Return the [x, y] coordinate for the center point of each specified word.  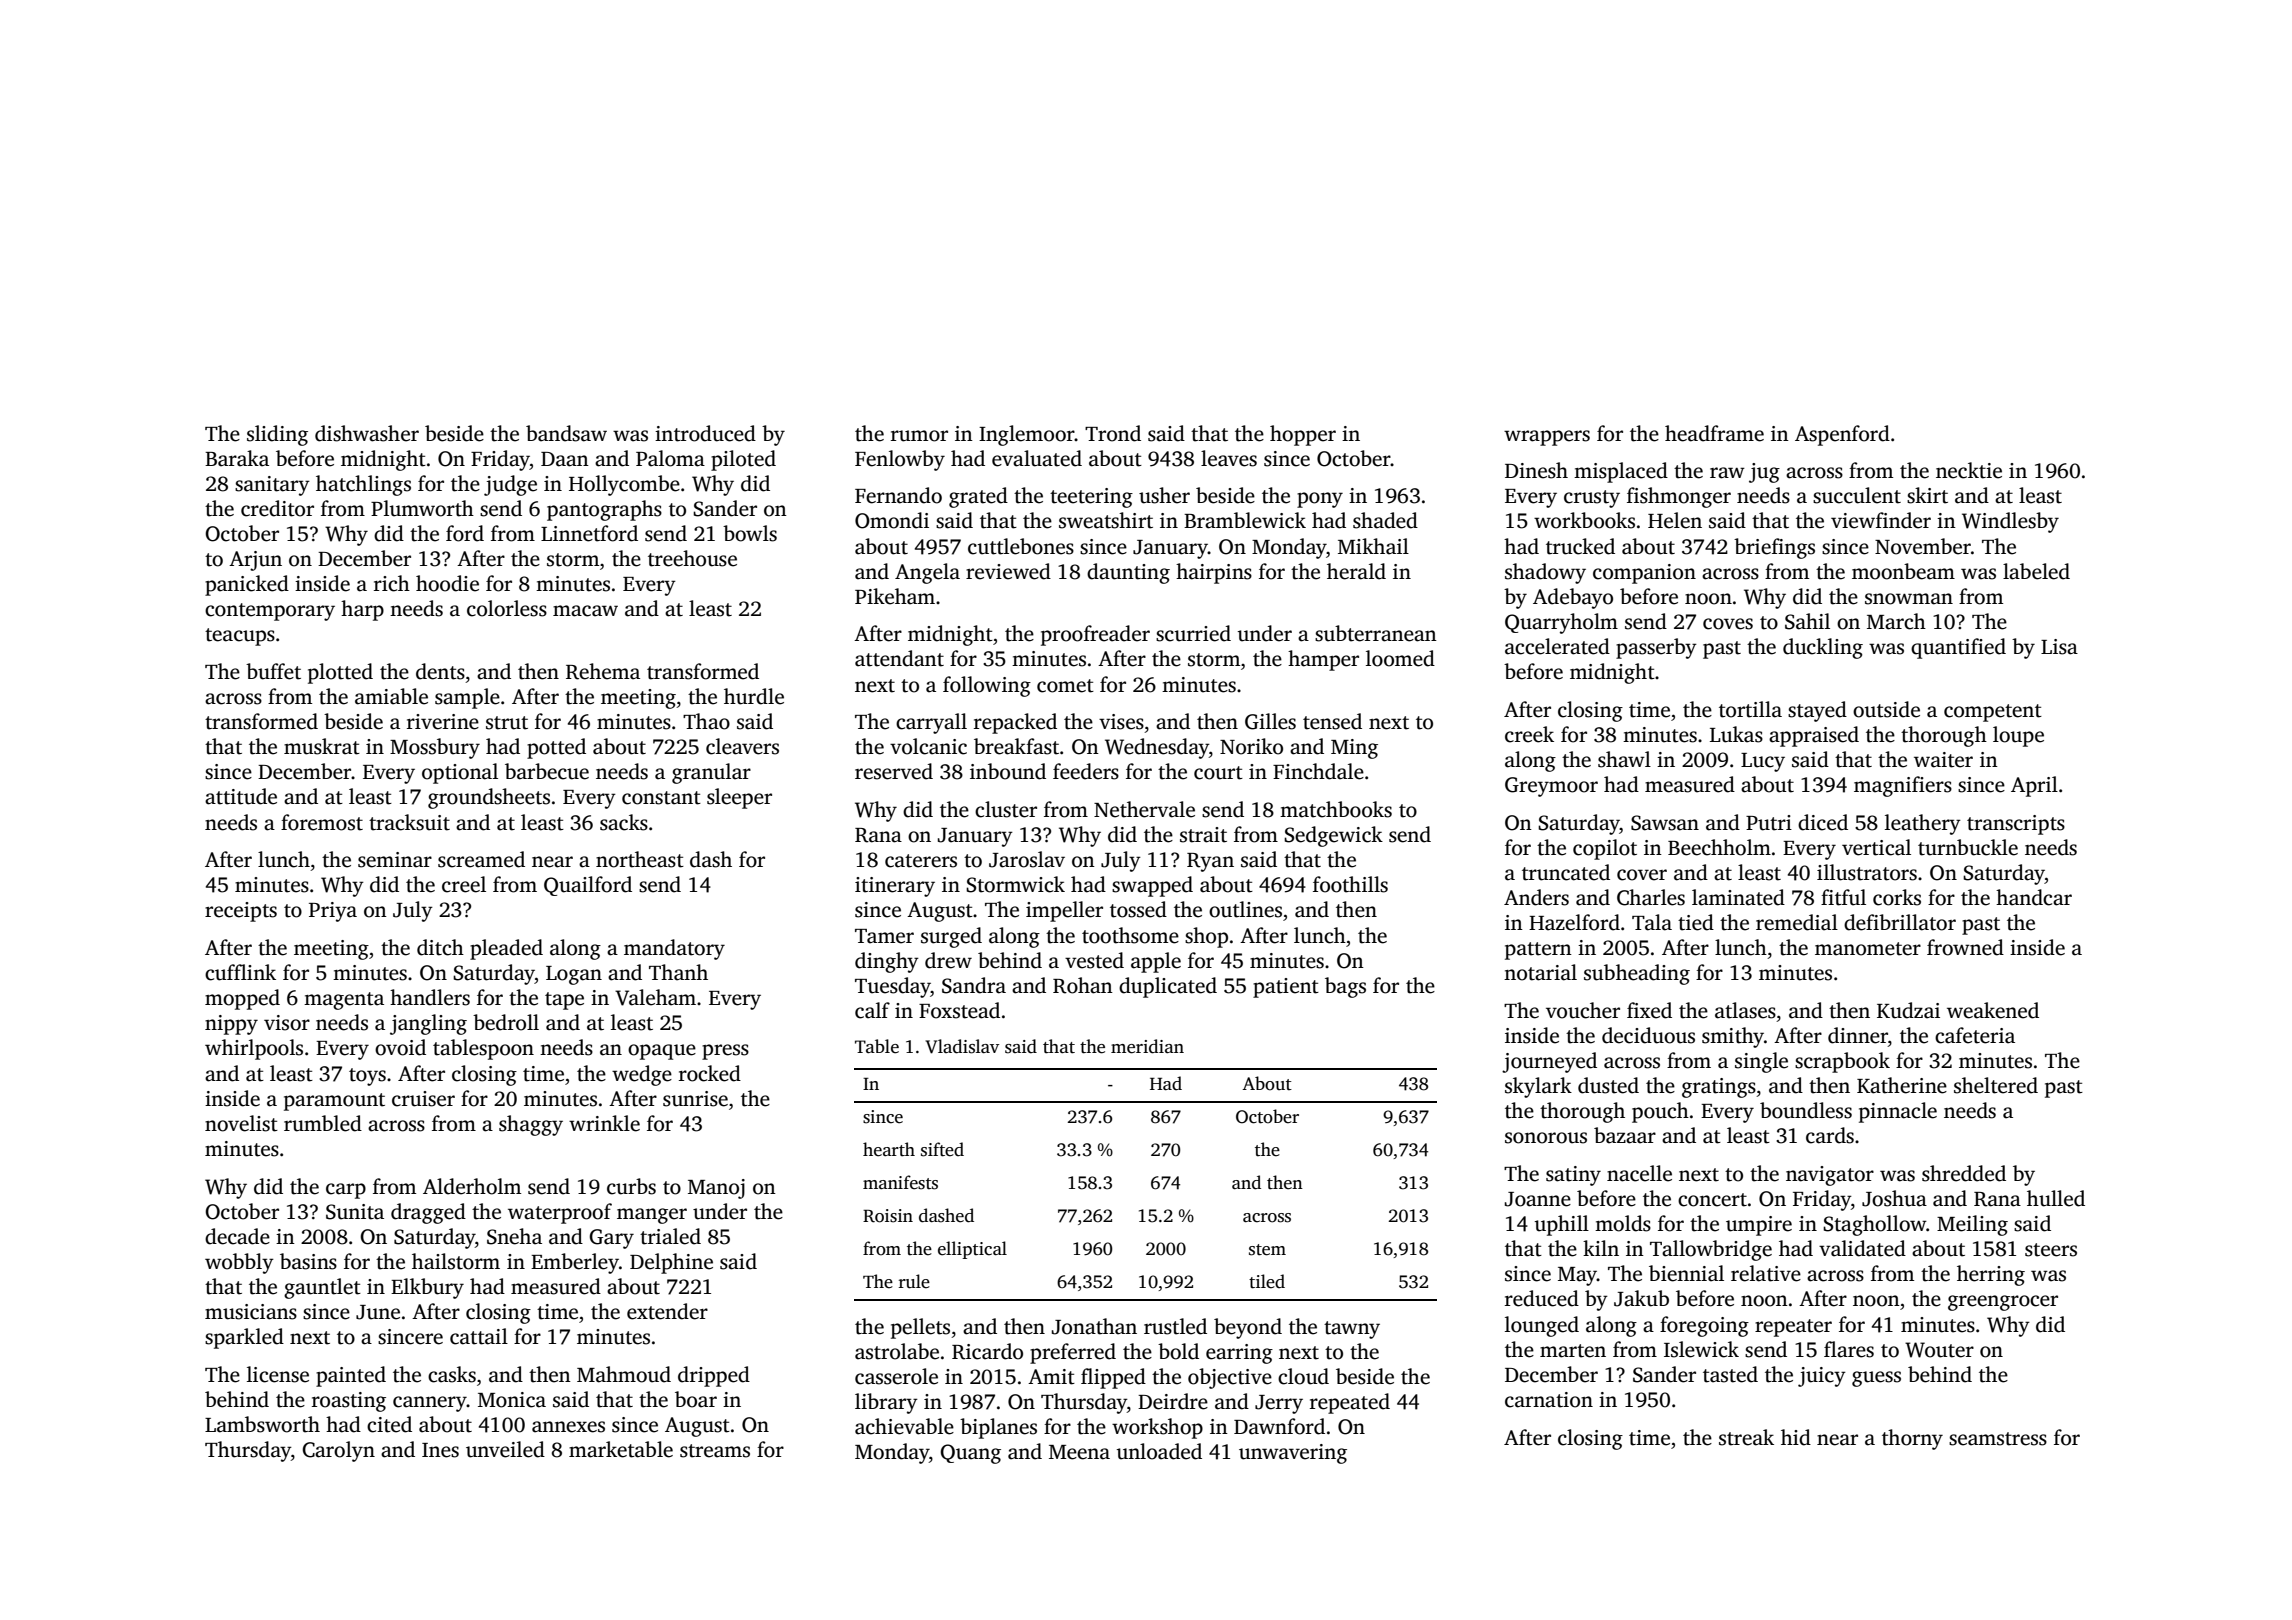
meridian [1147, 1046]
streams [715, 1451]
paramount [334, 1102]
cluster [1006, 809]
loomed [1400, 658]
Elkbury [427, 1288]
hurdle [754, 696]
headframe [1714, 433]
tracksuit [409, 822]
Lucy [1763, 762]
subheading [1637, 974]
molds [1623, 1223]
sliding [277, 435]
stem [1267, 1250]
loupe [2018, 736]
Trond [1113, 433]
